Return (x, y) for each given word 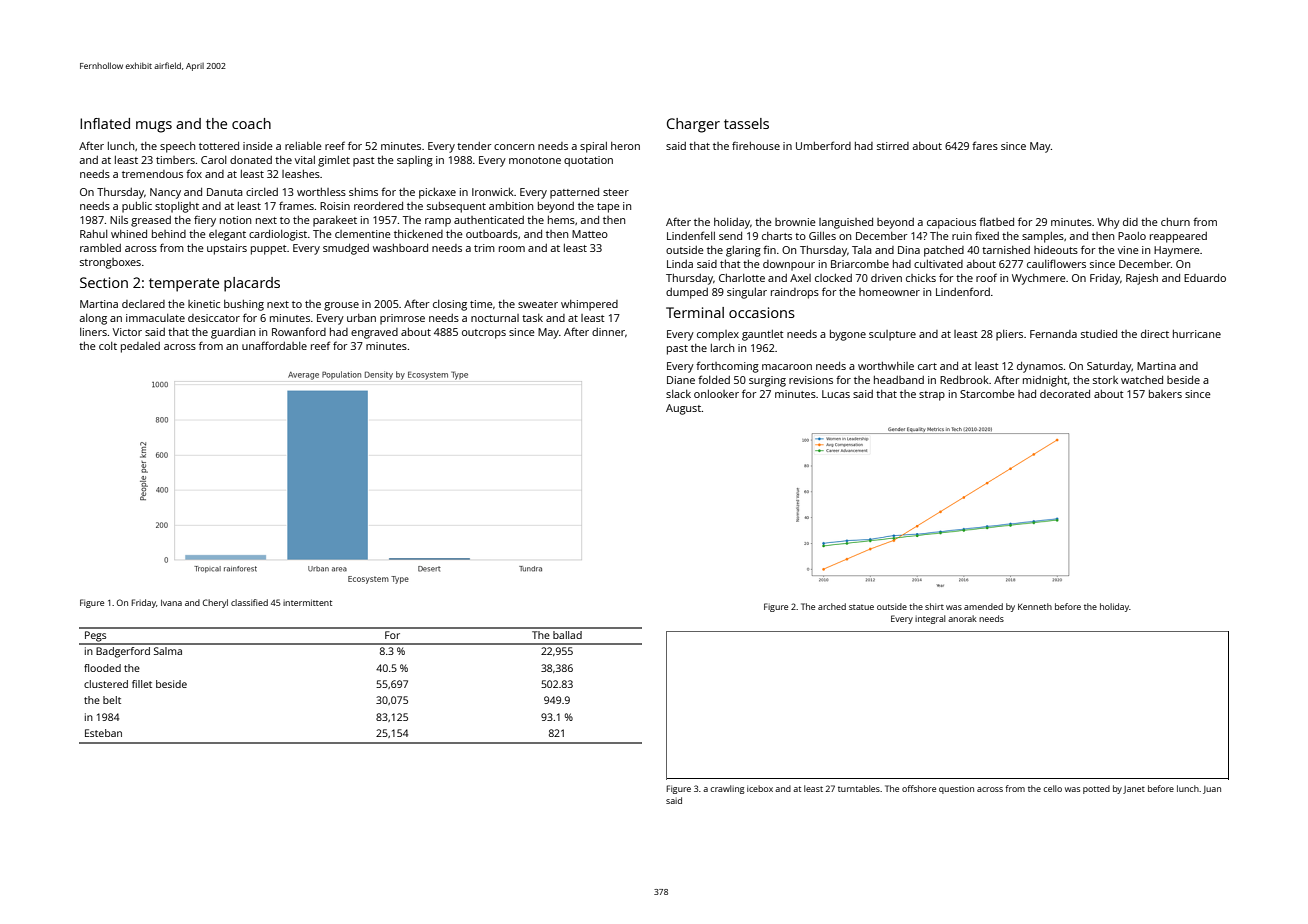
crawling (727, 789)
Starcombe (987, 394)
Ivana (171, 603)
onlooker (716, 394)
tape (608, 208)
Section (104, 282)
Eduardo (1205, 278)
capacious (951, 223)
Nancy (165, 193)
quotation (588, 161)
